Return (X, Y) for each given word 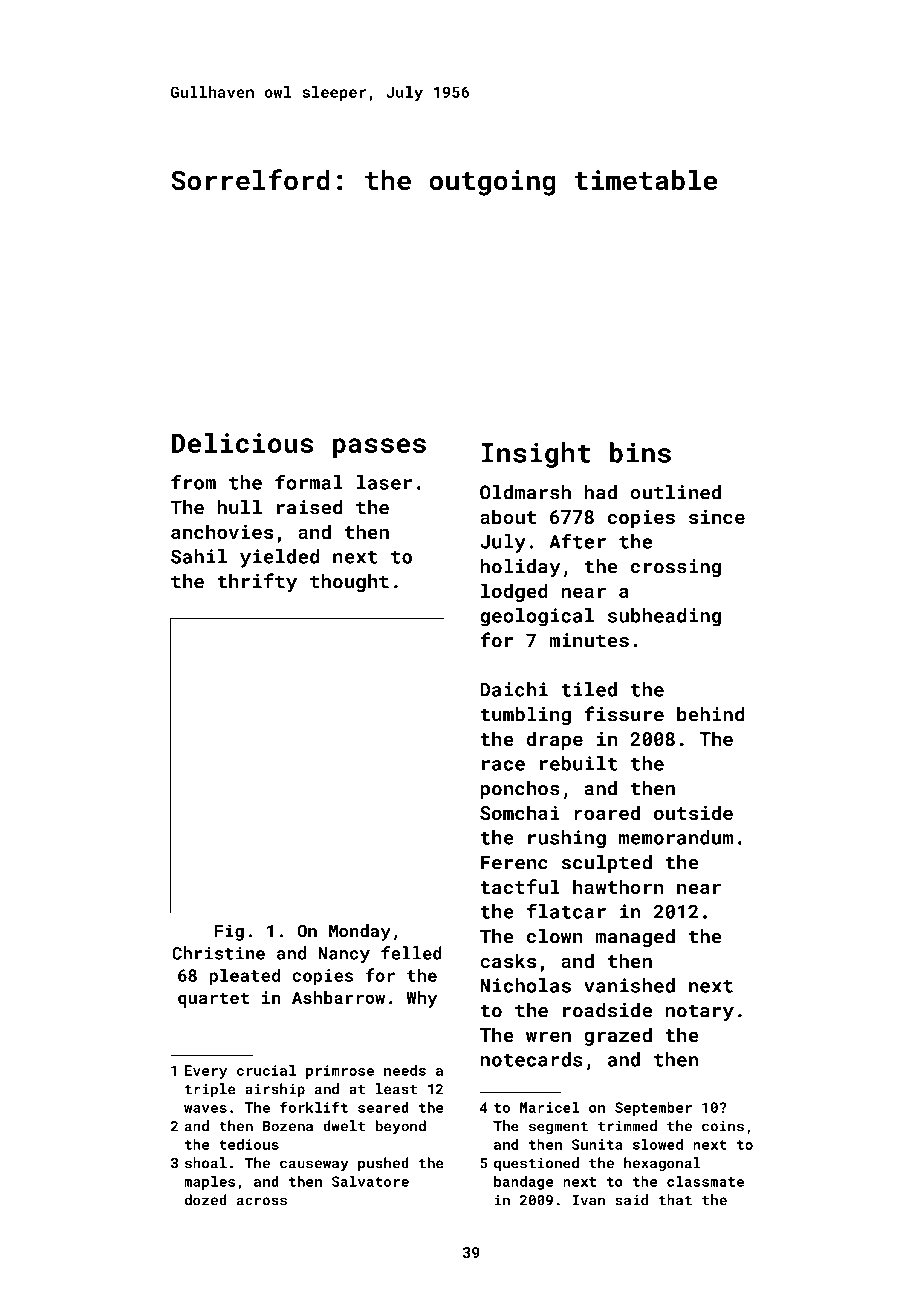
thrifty (257, 583)
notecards (532, 1059)
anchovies (222, 531)
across (262, 1201)
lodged (514, 592)
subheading (664, 617)
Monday (360, 932)
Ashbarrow (338, 997)
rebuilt (578, 763)
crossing (676, 568)
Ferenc (514, 862)
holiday (521, 568)
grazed (618, 1036)
